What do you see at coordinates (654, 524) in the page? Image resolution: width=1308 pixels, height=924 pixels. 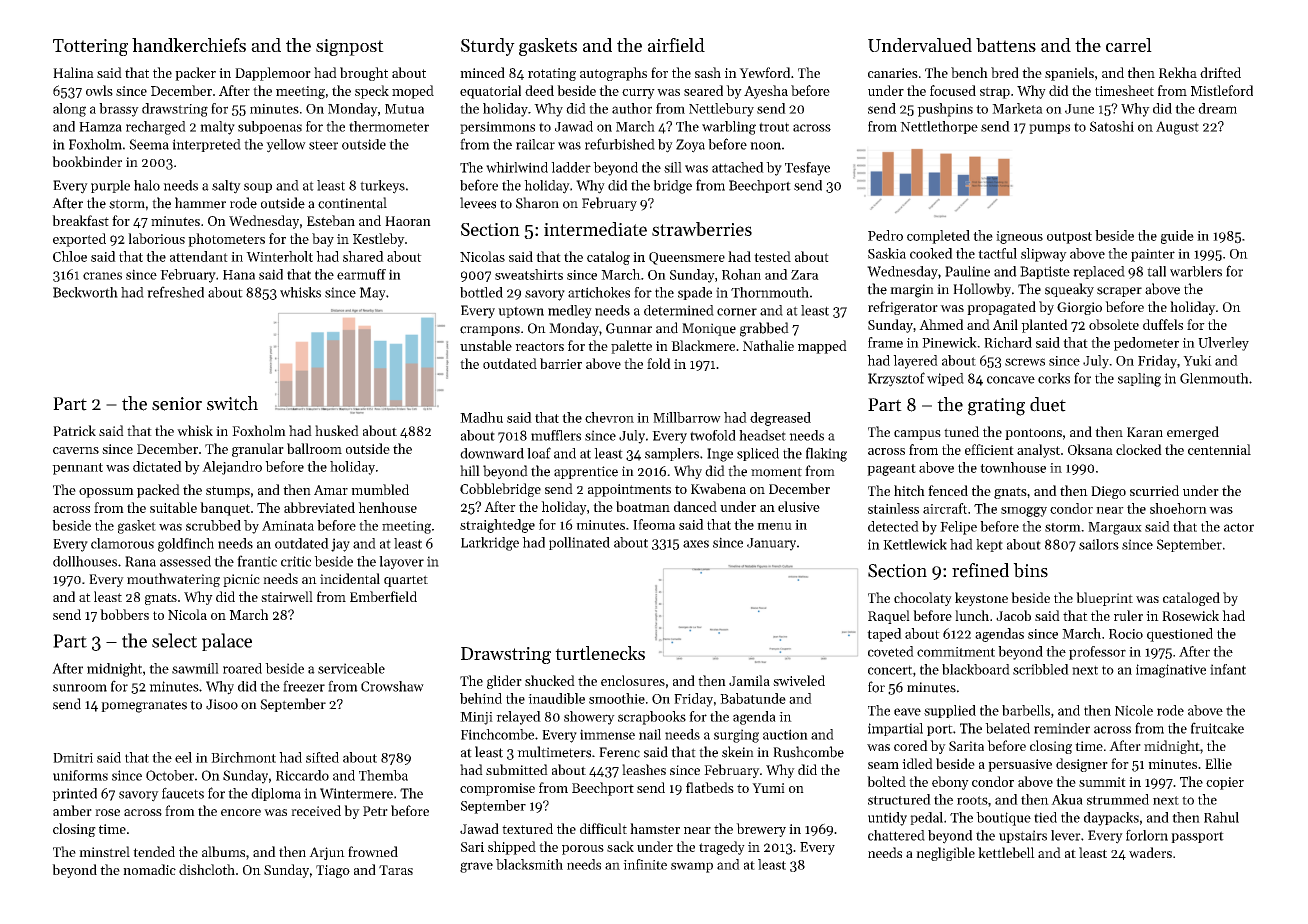 I see `Ifeoma` at bounding box center [654, 524].
